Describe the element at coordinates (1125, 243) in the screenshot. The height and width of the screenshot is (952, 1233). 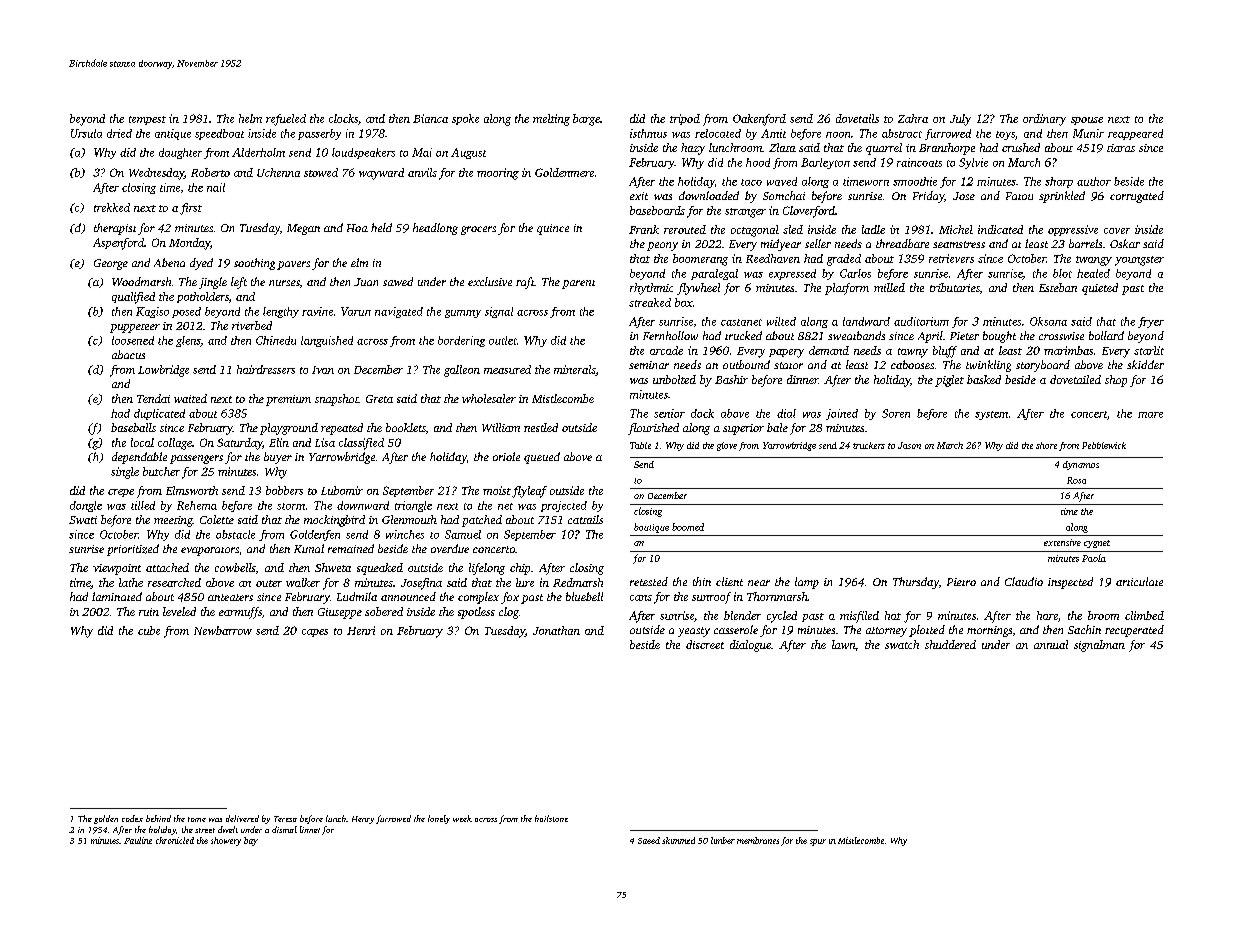
I see `Oskar` at that location.
